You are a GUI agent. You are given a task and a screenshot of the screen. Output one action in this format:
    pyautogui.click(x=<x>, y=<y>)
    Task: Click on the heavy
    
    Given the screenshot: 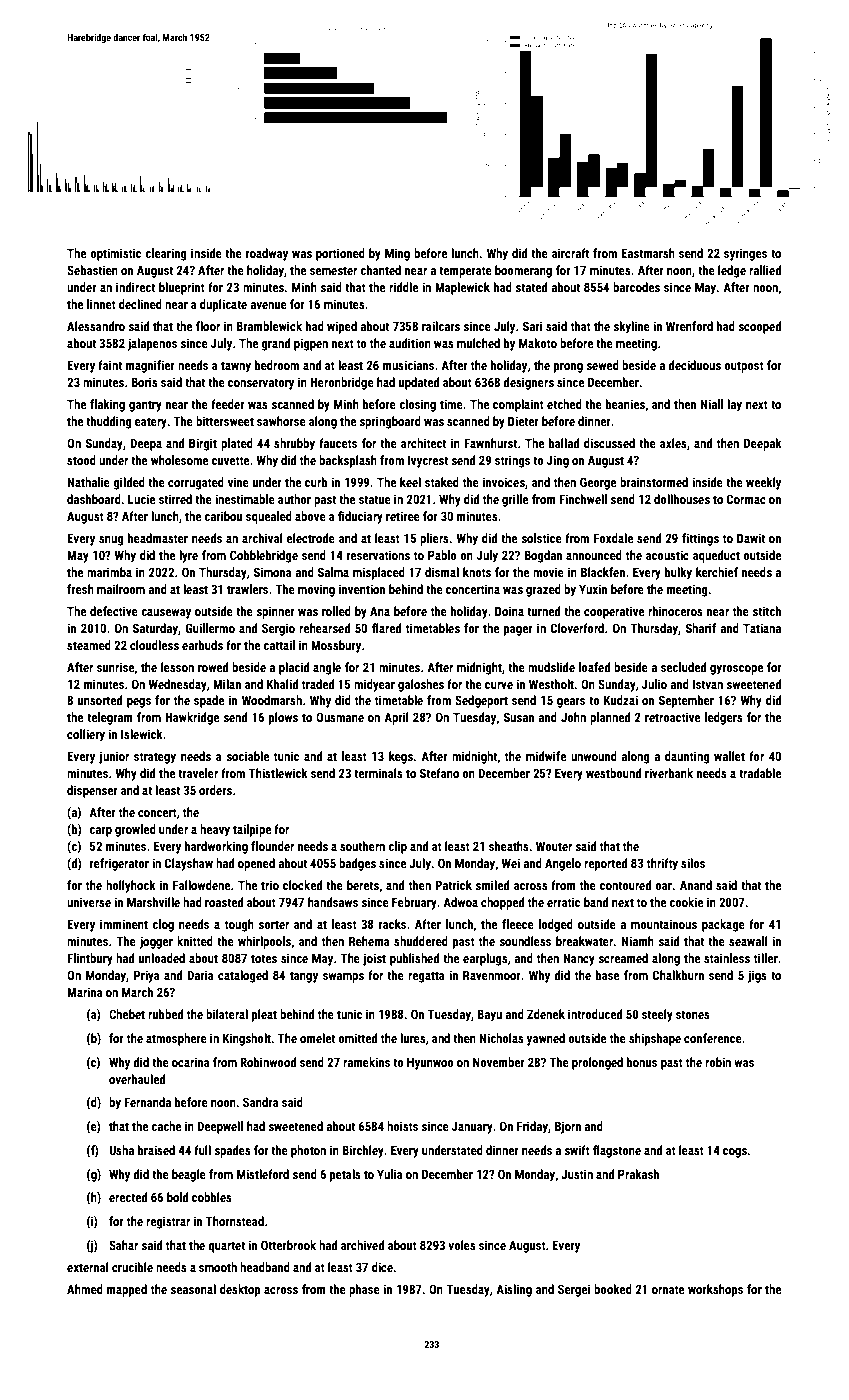 What is the action you would take?
    pyautogui.click(x=215, y=830)
